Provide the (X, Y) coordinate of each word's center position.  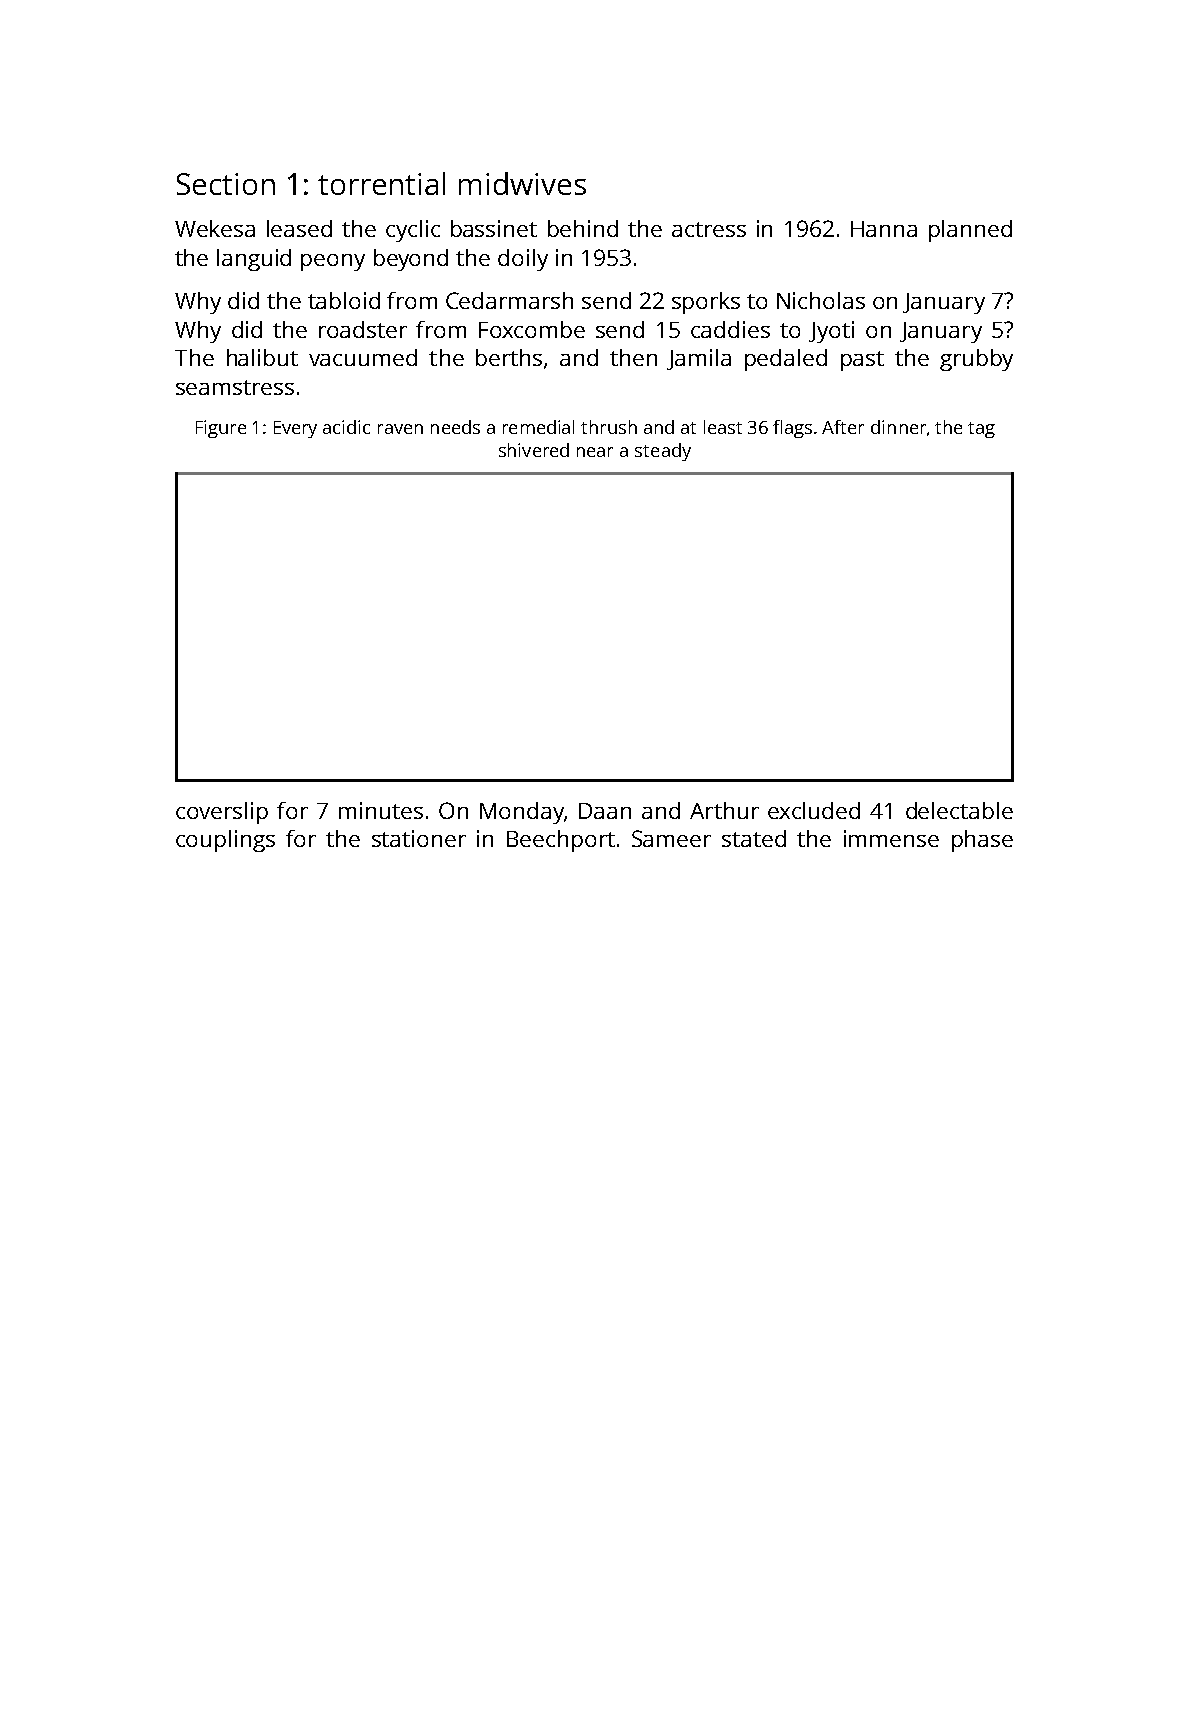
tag (981, 430)
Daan (605, 811)
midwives (522, 183)
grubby (976, 360)
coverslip (222, 813)
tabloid (344, 300)
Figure (221, 429)
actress (709, 229)
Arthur (724, 810)
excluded (814, 810)
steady (663, 452)
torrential (381, 183)
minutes (381, 810)
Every (295, 429)
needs (455, 427)
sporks (706, 303)
